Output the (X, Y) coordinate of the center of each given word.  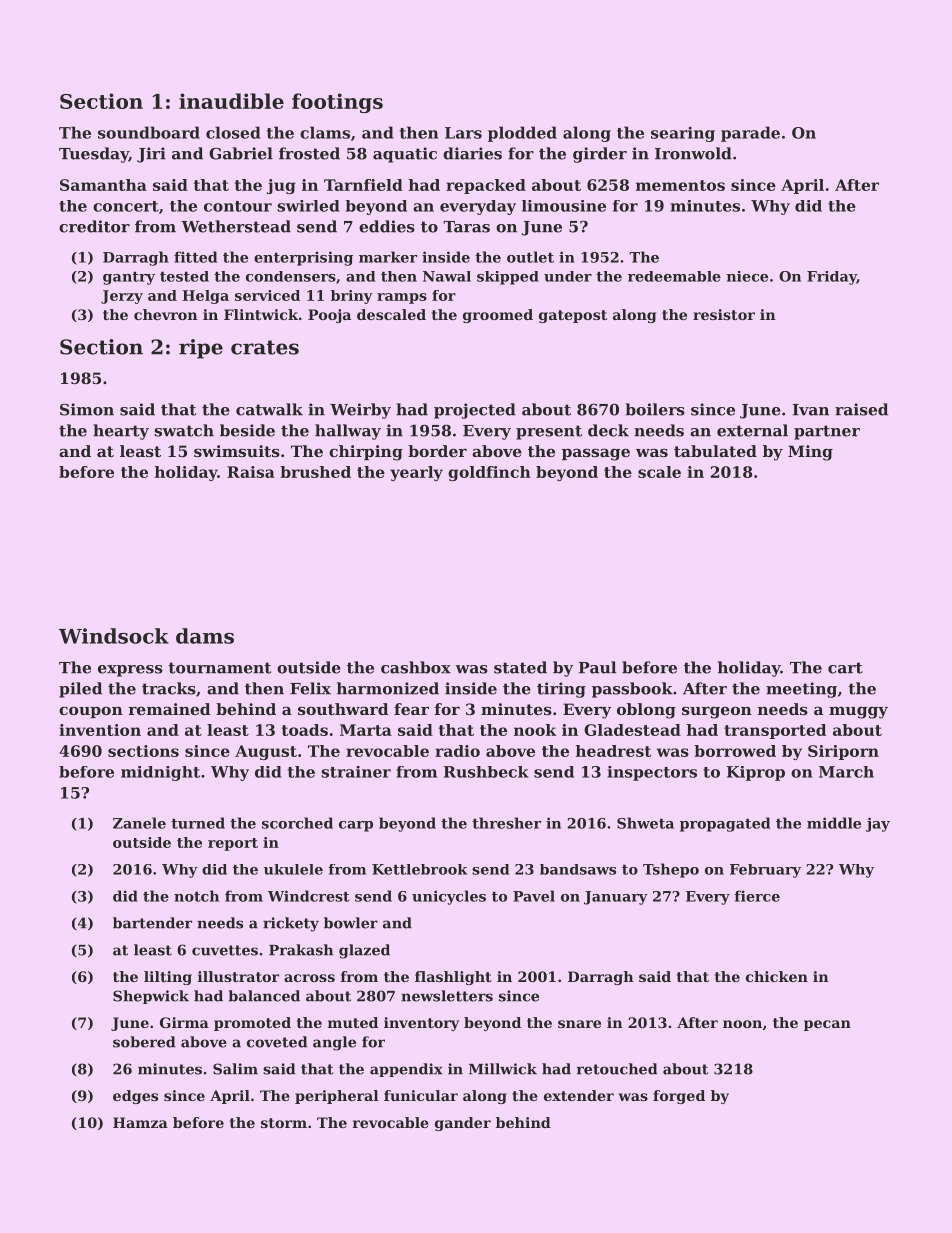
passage (596, 454)
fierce (757, 896)
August (266, 752)
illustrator (238, 976)
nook (535, 730)
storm (284, 1123)
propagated (725, 824)
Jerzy (122, 297)
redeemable (674, 276)
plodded (522, 134)
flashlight (453, 978)
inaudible (231, 101)
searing (683, 134)
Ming (810, 453)
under (568, 276)
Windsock (114, 636)
